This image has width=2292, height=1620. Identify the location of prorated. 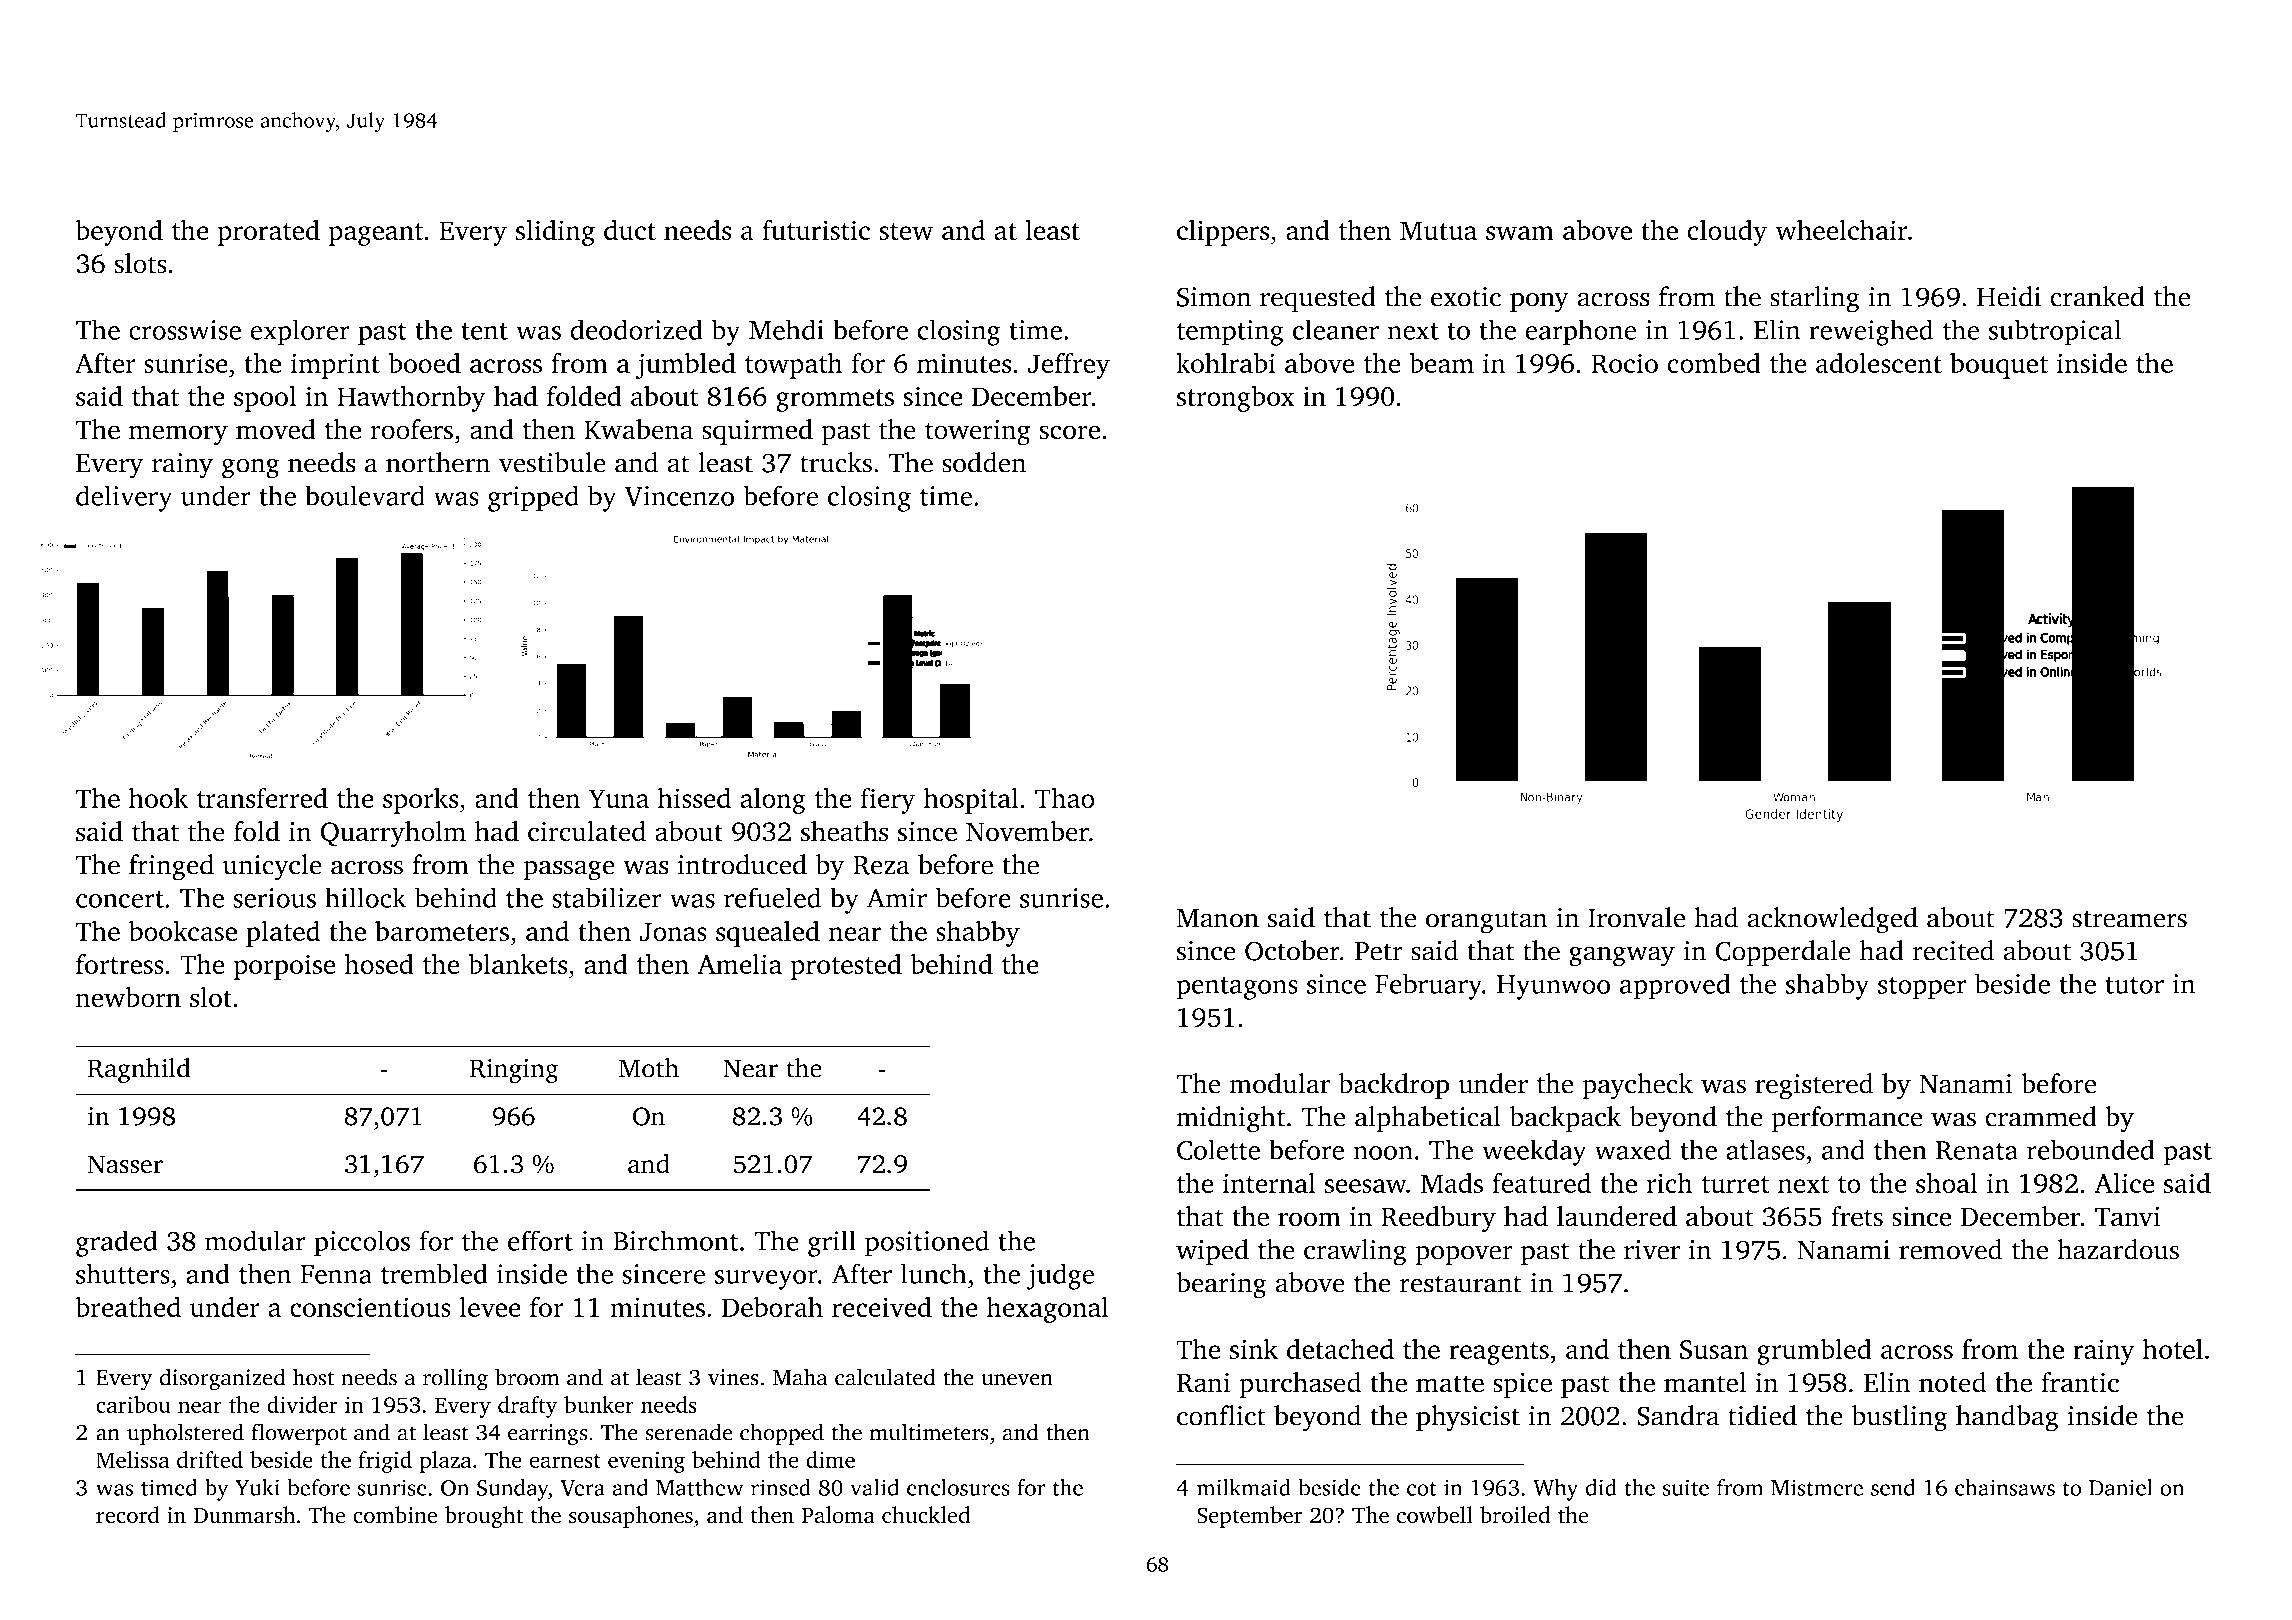
(269, 232).
